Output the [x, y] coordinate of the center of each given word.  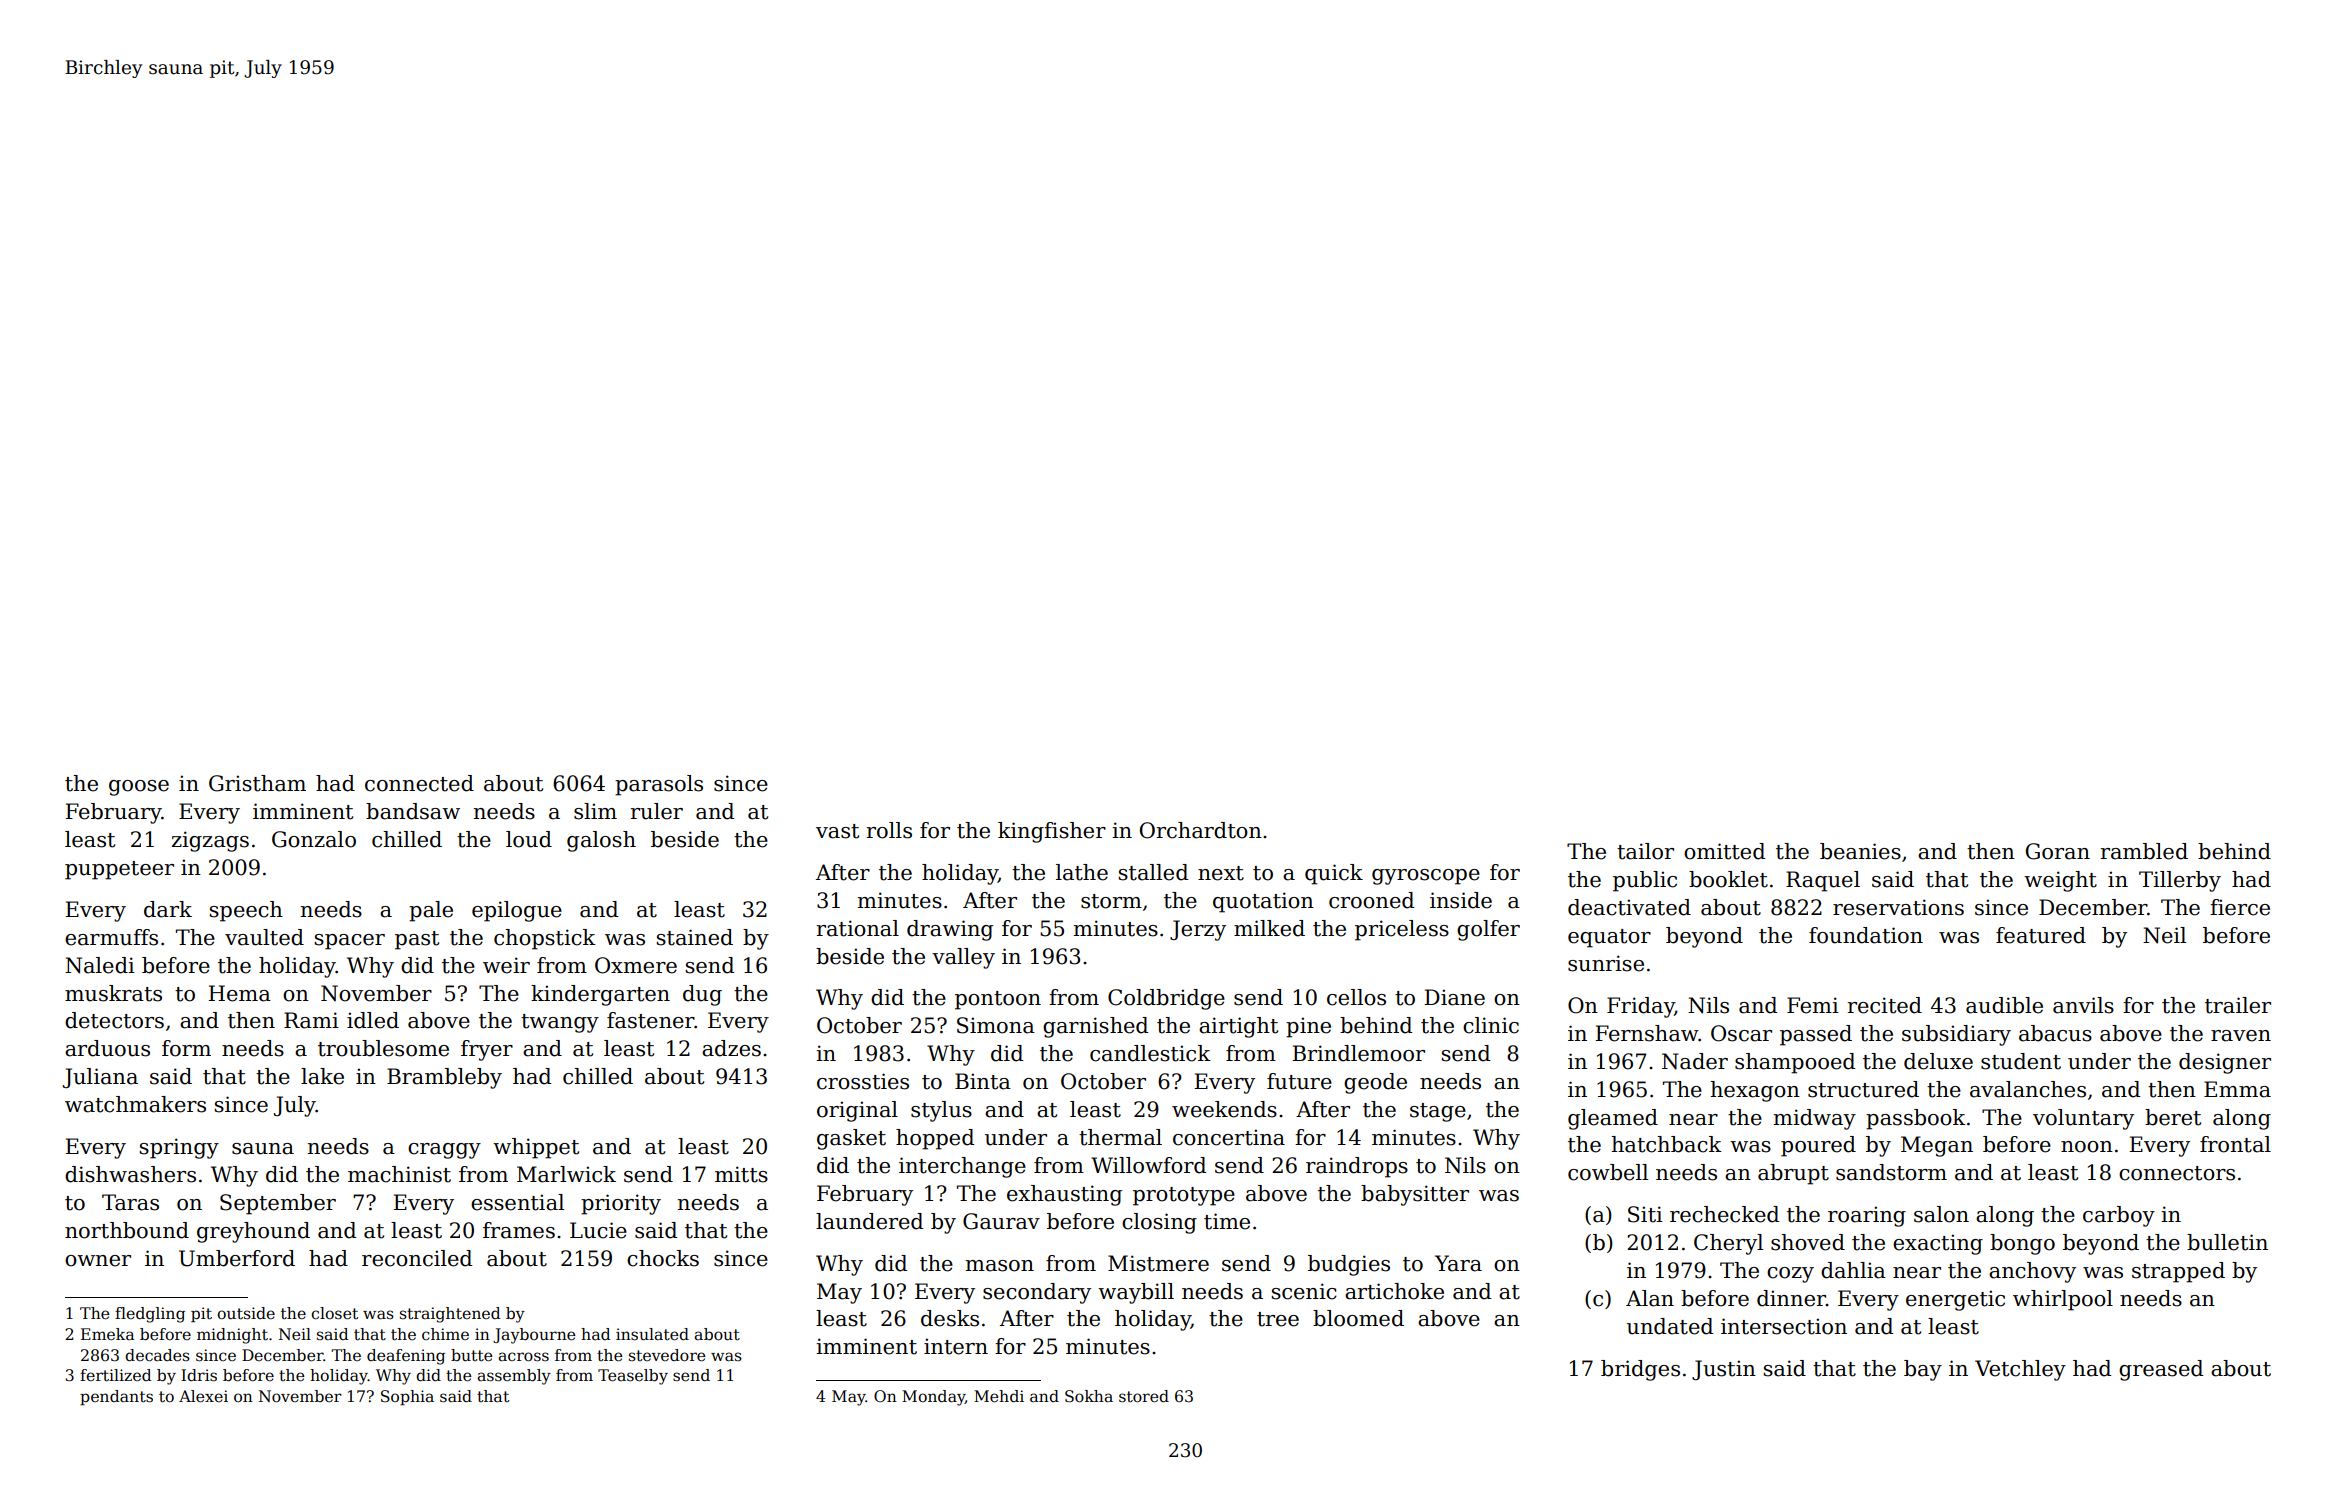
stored [1144, 1396]
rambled [2144, 851]
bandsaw [413, 811]
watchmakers [135, 1104]
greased [2161, 1370]
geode [1375, 1083]
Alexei [203, 1396]
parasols [659, 785]
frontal [2235, 1144]
